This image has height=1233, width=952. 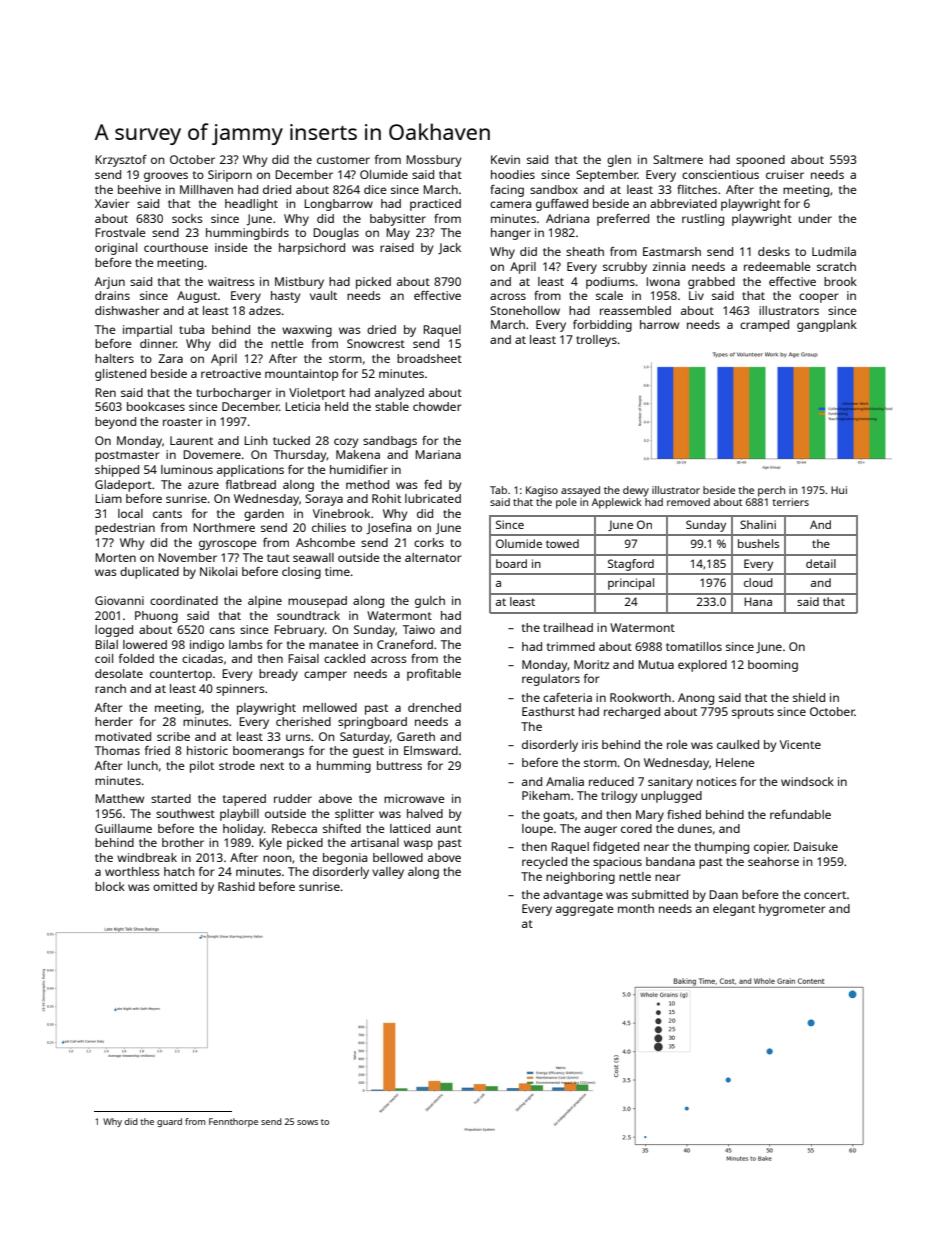 What do you see at coordinates (437, 406) in the image?
I see `chowder` at bounding box center [437, 406].
